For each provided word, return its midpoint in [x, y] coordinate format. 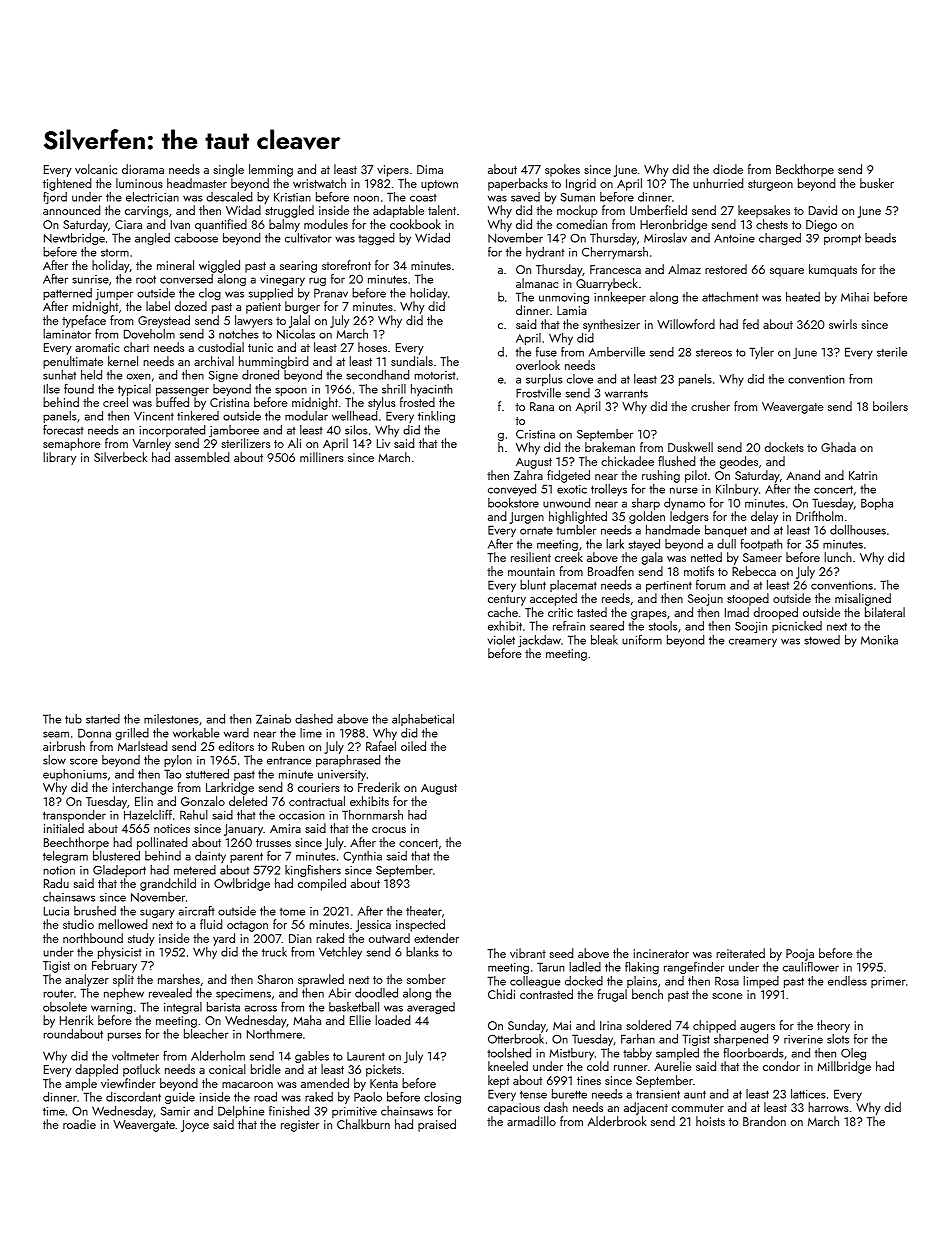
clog [210, 294]
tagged [376, 239]
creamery [753, 642]
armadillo [531, 1121]
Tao [172, 774]
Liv [383, 443]
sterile [892, 352]
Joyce [195, 1126]
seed [561, 953]
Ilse [52, 389]
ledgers [689, 517]
